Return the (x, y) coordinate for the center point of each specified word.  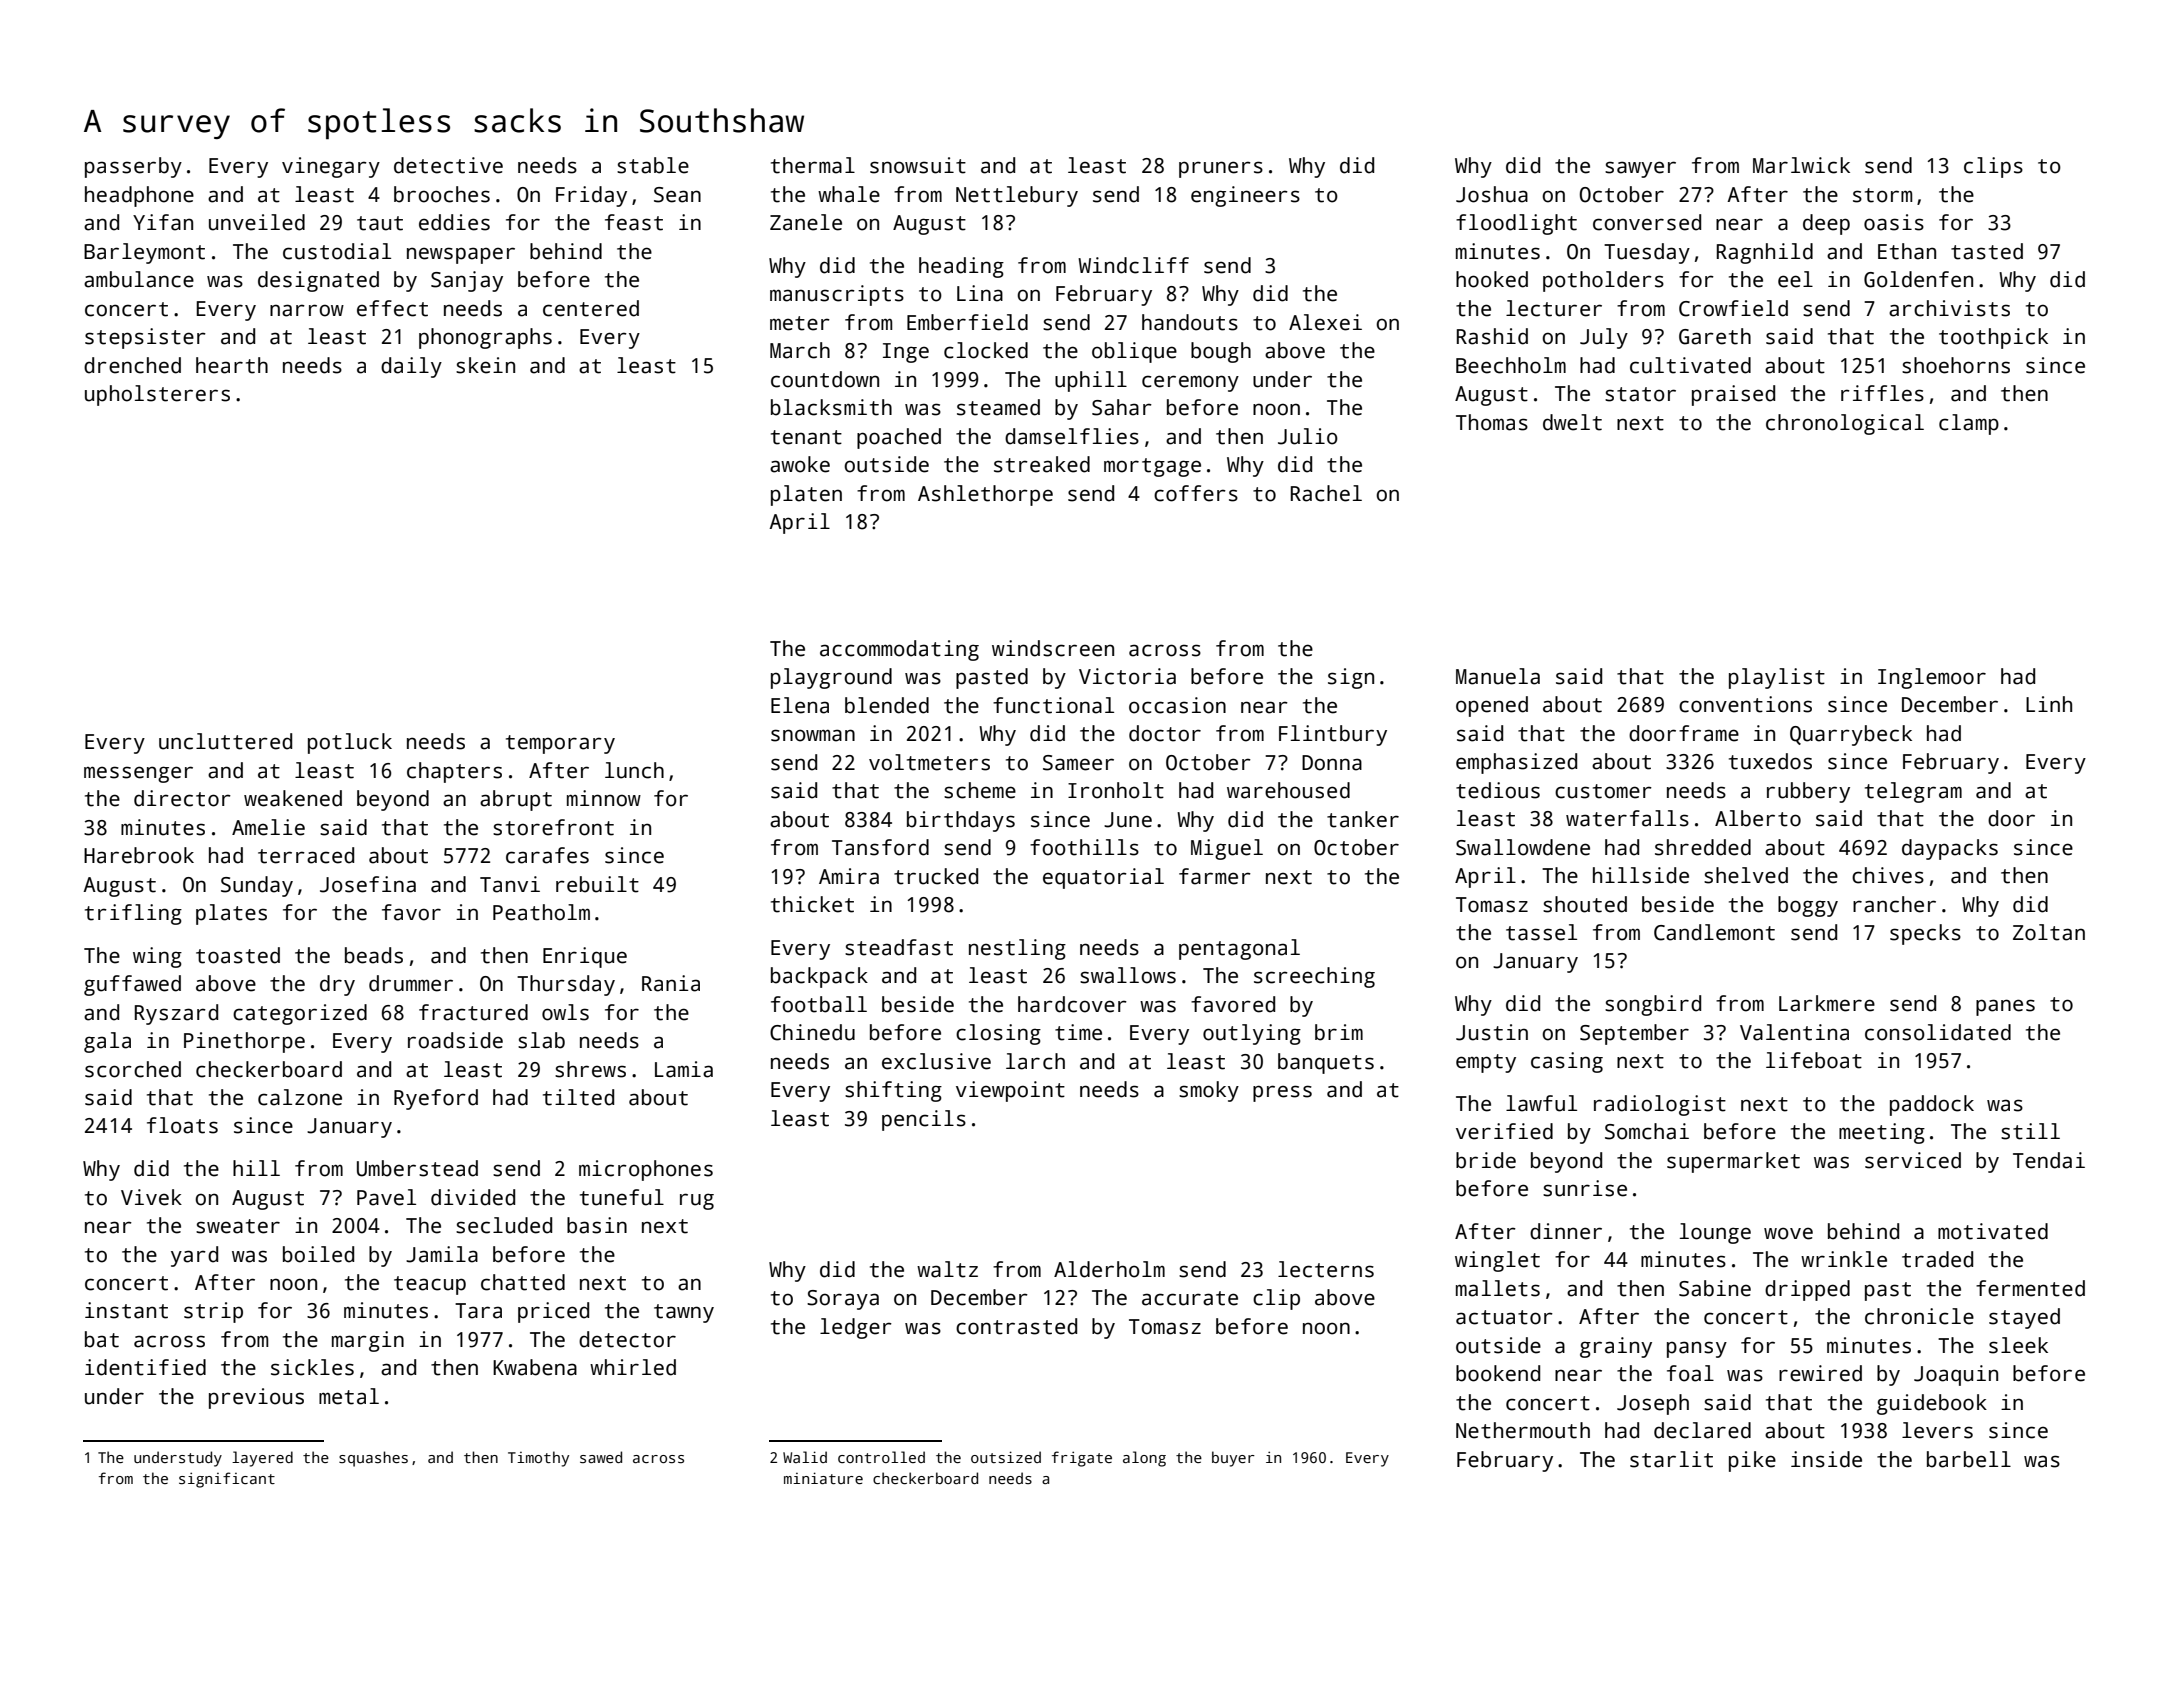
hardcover (1072, 1004)
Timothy (538, 1459)
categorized (300, 1014)
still (2030, 1131)
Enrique (585, 957)
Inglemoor (1932, 678)
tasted (1987, 251)
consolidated (1938, 1032)
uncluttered (225, 741)
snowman (813, 735)
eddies (454, 222)
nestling (1017, 949)
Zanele (806, 222)
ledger (856, 1328)
